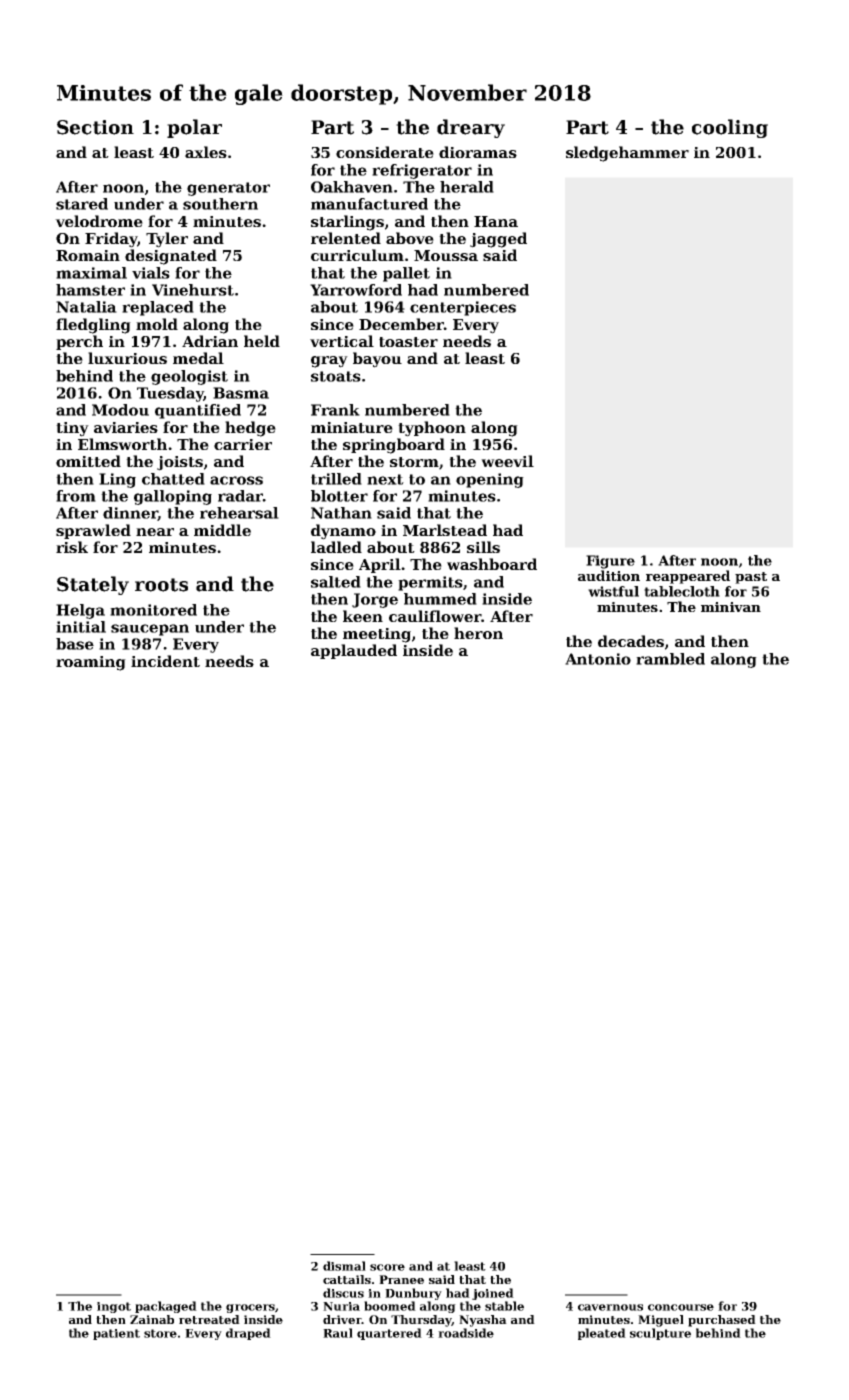 This screenshot has height=1400, width=849. I want to click on pleated, so click(602, 1334).
